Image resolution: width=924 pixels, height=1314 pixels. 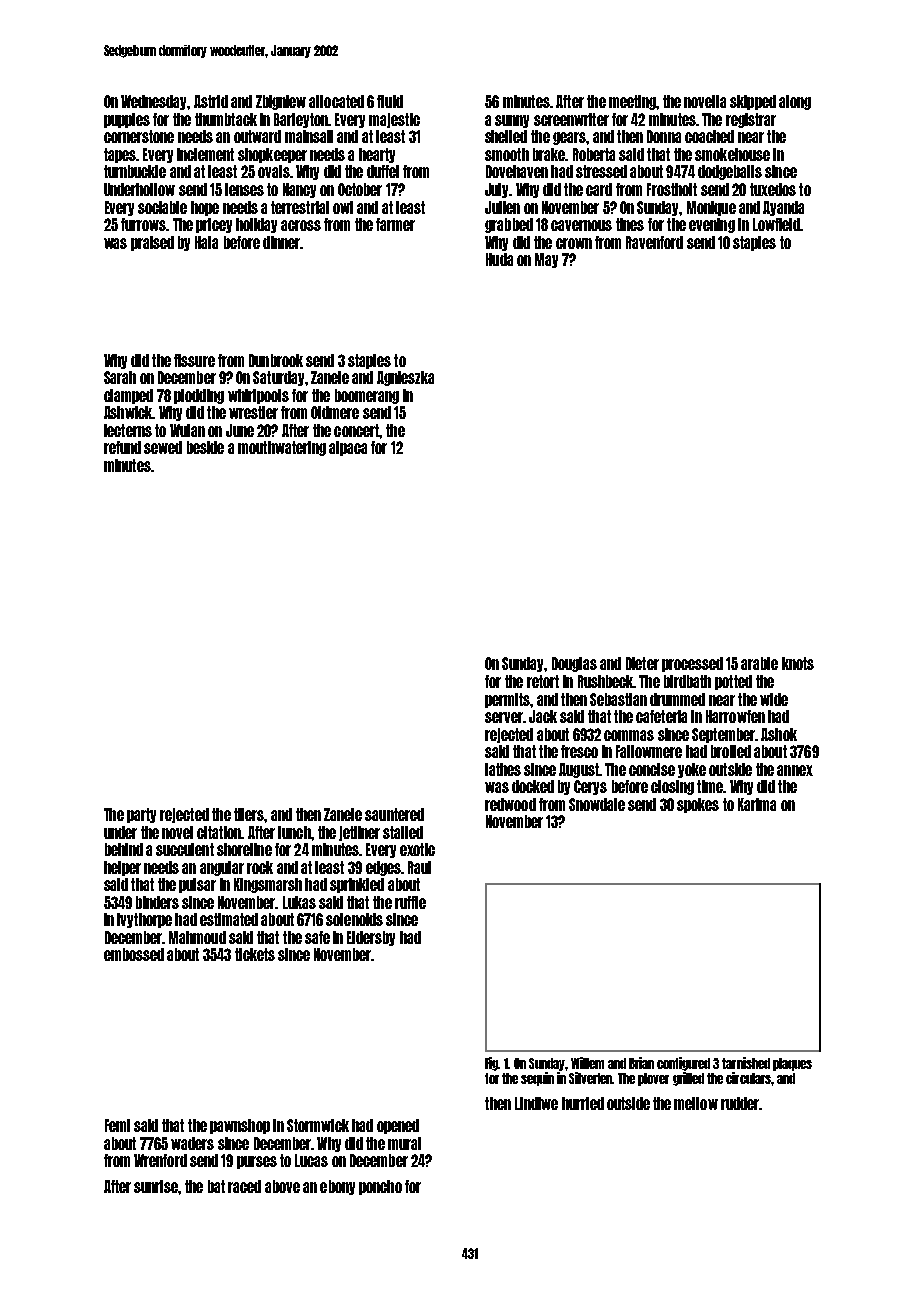 I want to click on Karima, so click(x=757, y=804).
